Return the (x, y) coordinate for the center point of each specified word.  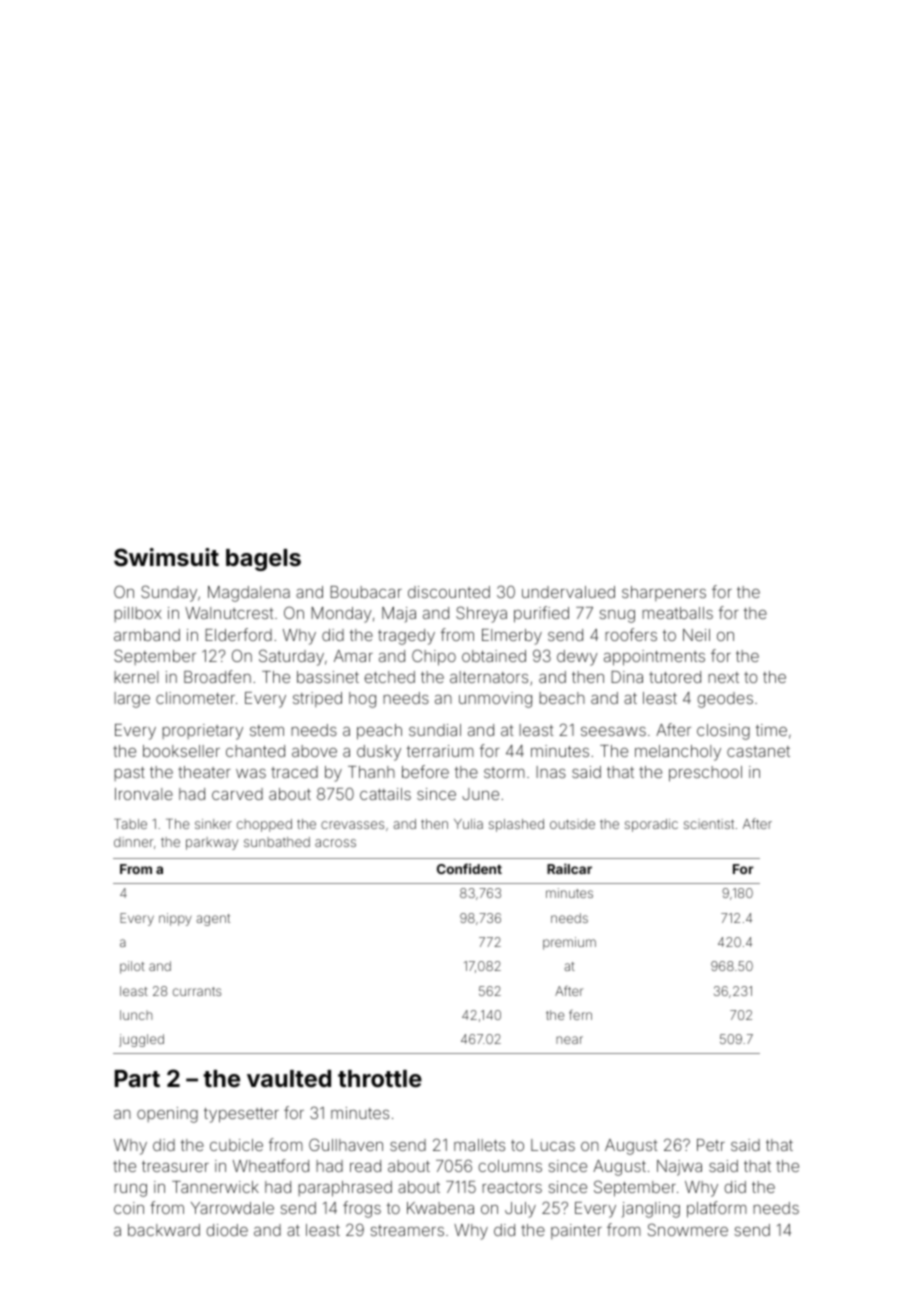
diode (227, 1230)
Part (137, 1078)
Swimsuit (166, 557)
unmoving (495, 700)
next (723, 677)
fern (580, 1015)
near (569, 1040)
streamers (407, 1230)
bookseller (181, 751)
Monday (341, 615)
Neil (696, 635)
